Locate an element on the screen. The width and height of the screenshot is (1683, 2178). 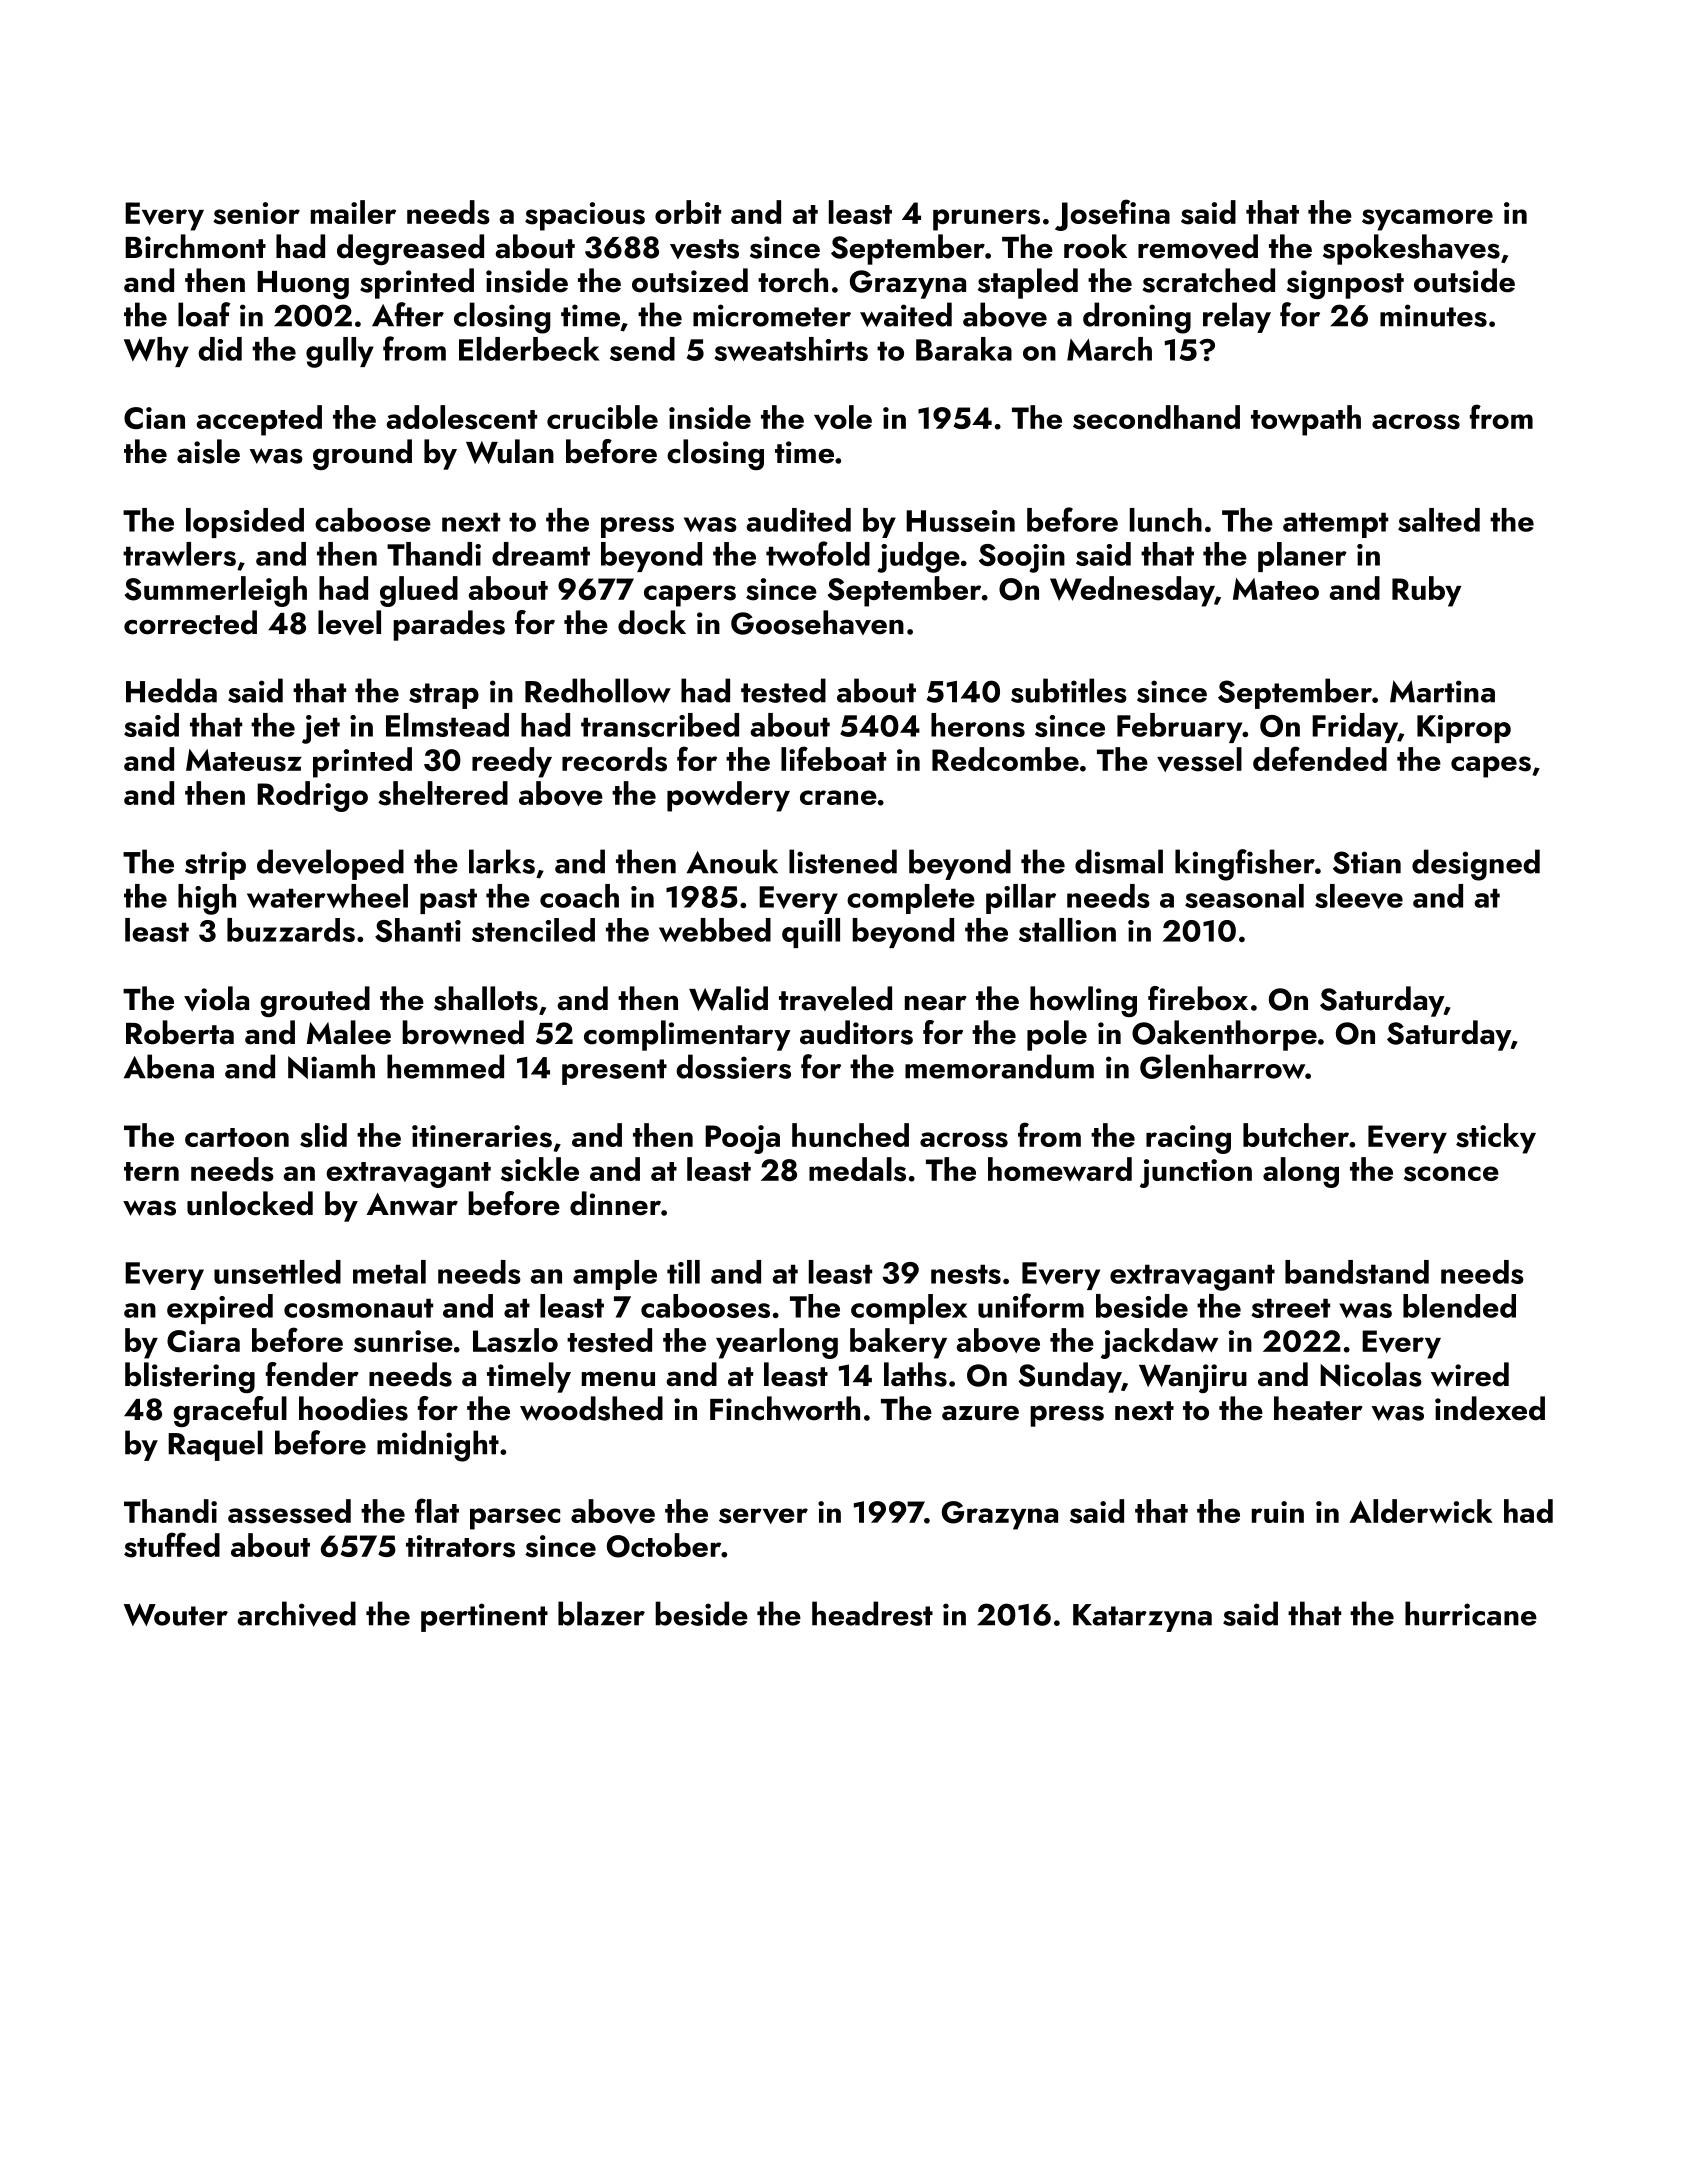
butcher is located at coordinates (1296, 1135).
